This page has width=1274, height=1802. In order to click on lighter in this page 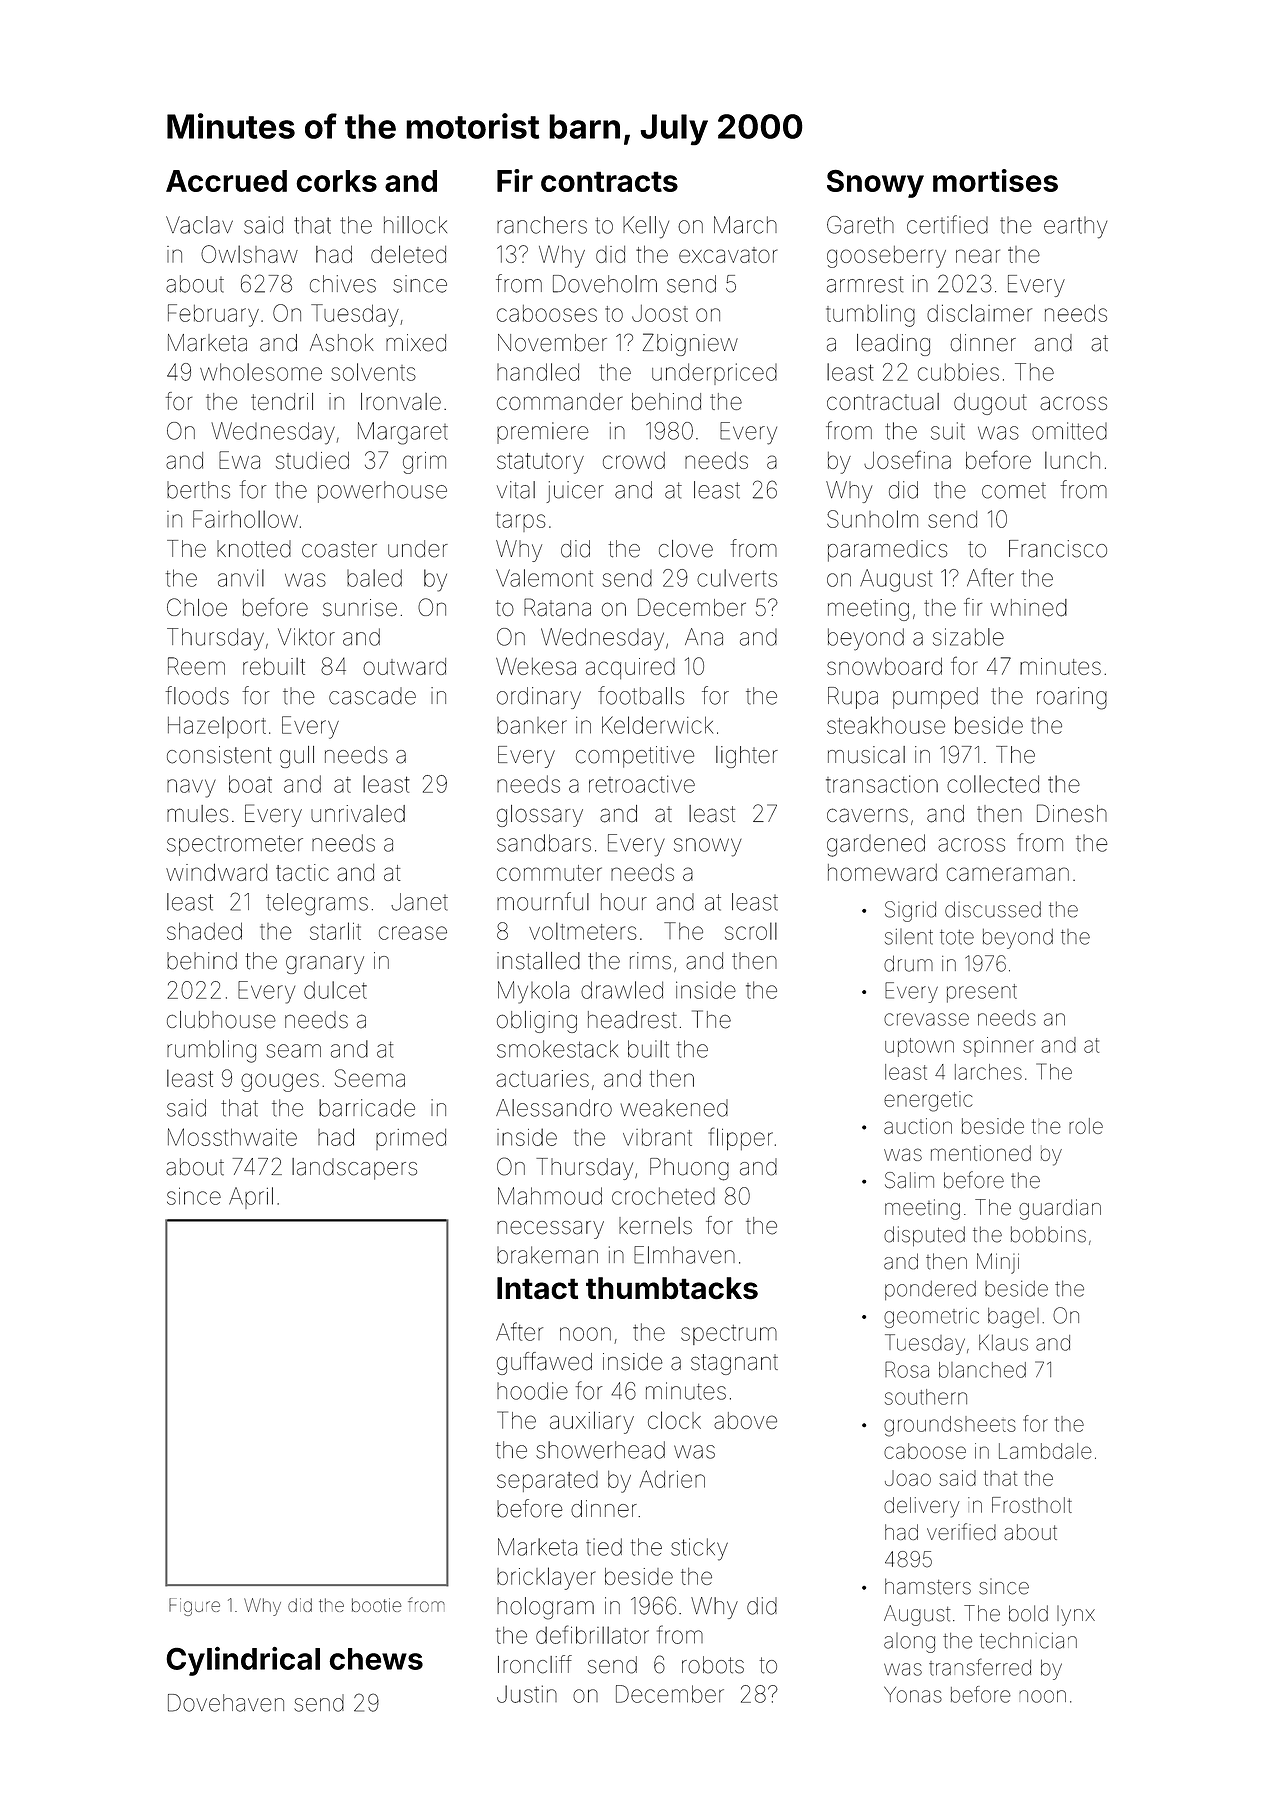, I will do `click(747, 757)`.
